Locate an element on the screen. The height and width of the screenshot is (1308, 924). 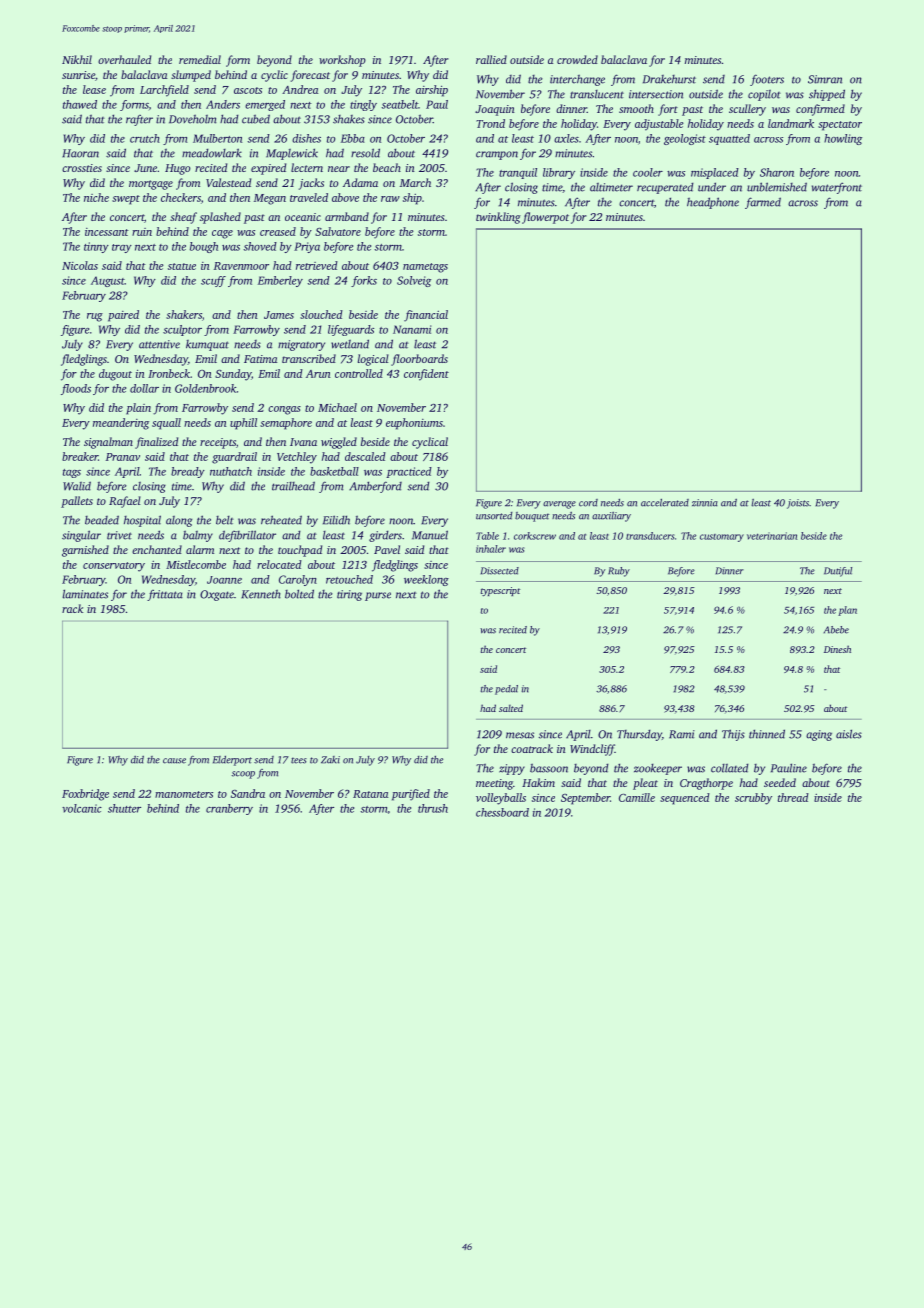
September is located at coordinates (585, 799).
